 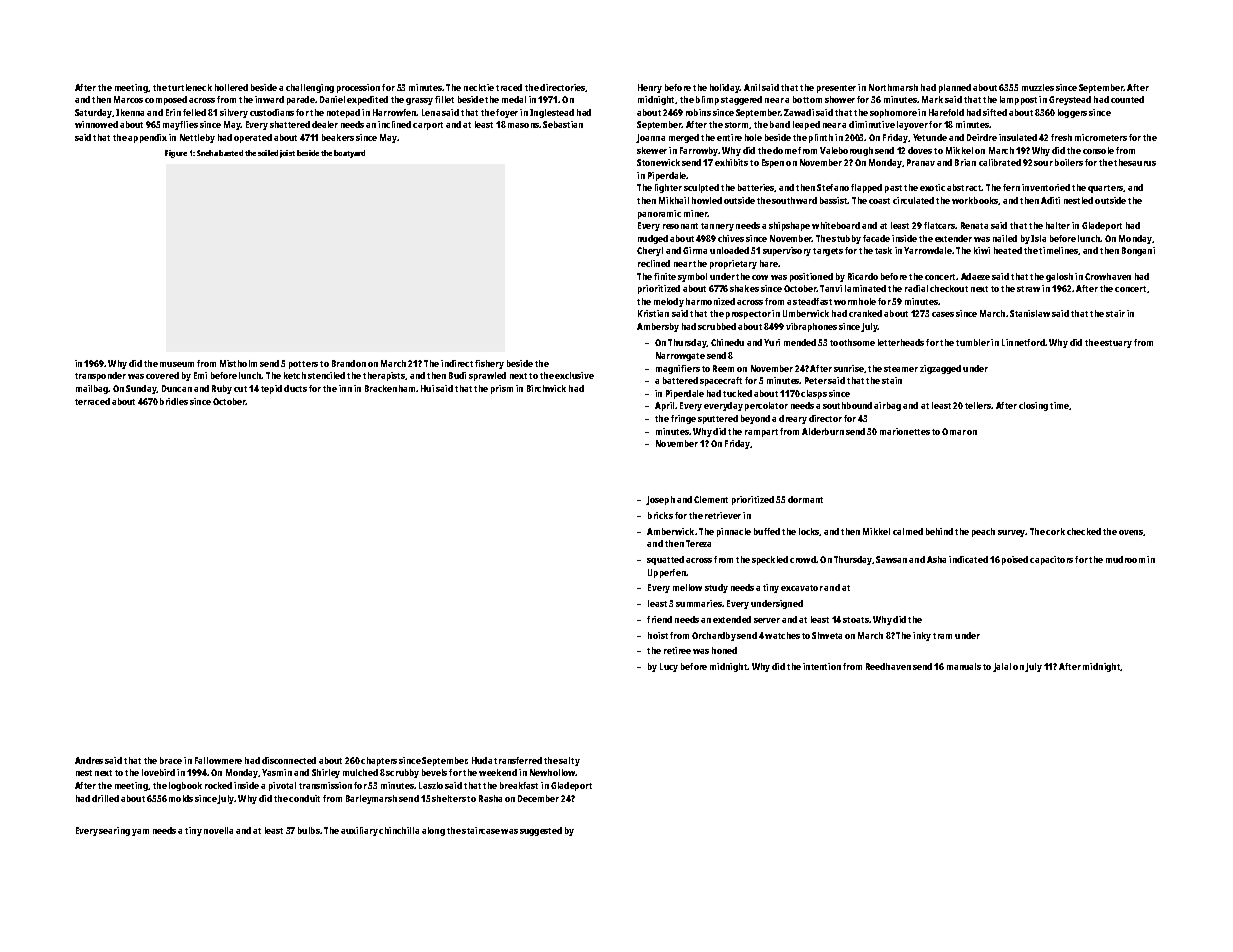 What do you see at coordinates (538, 798) in the page?
I see `December` at bounding box center [538, 798].
